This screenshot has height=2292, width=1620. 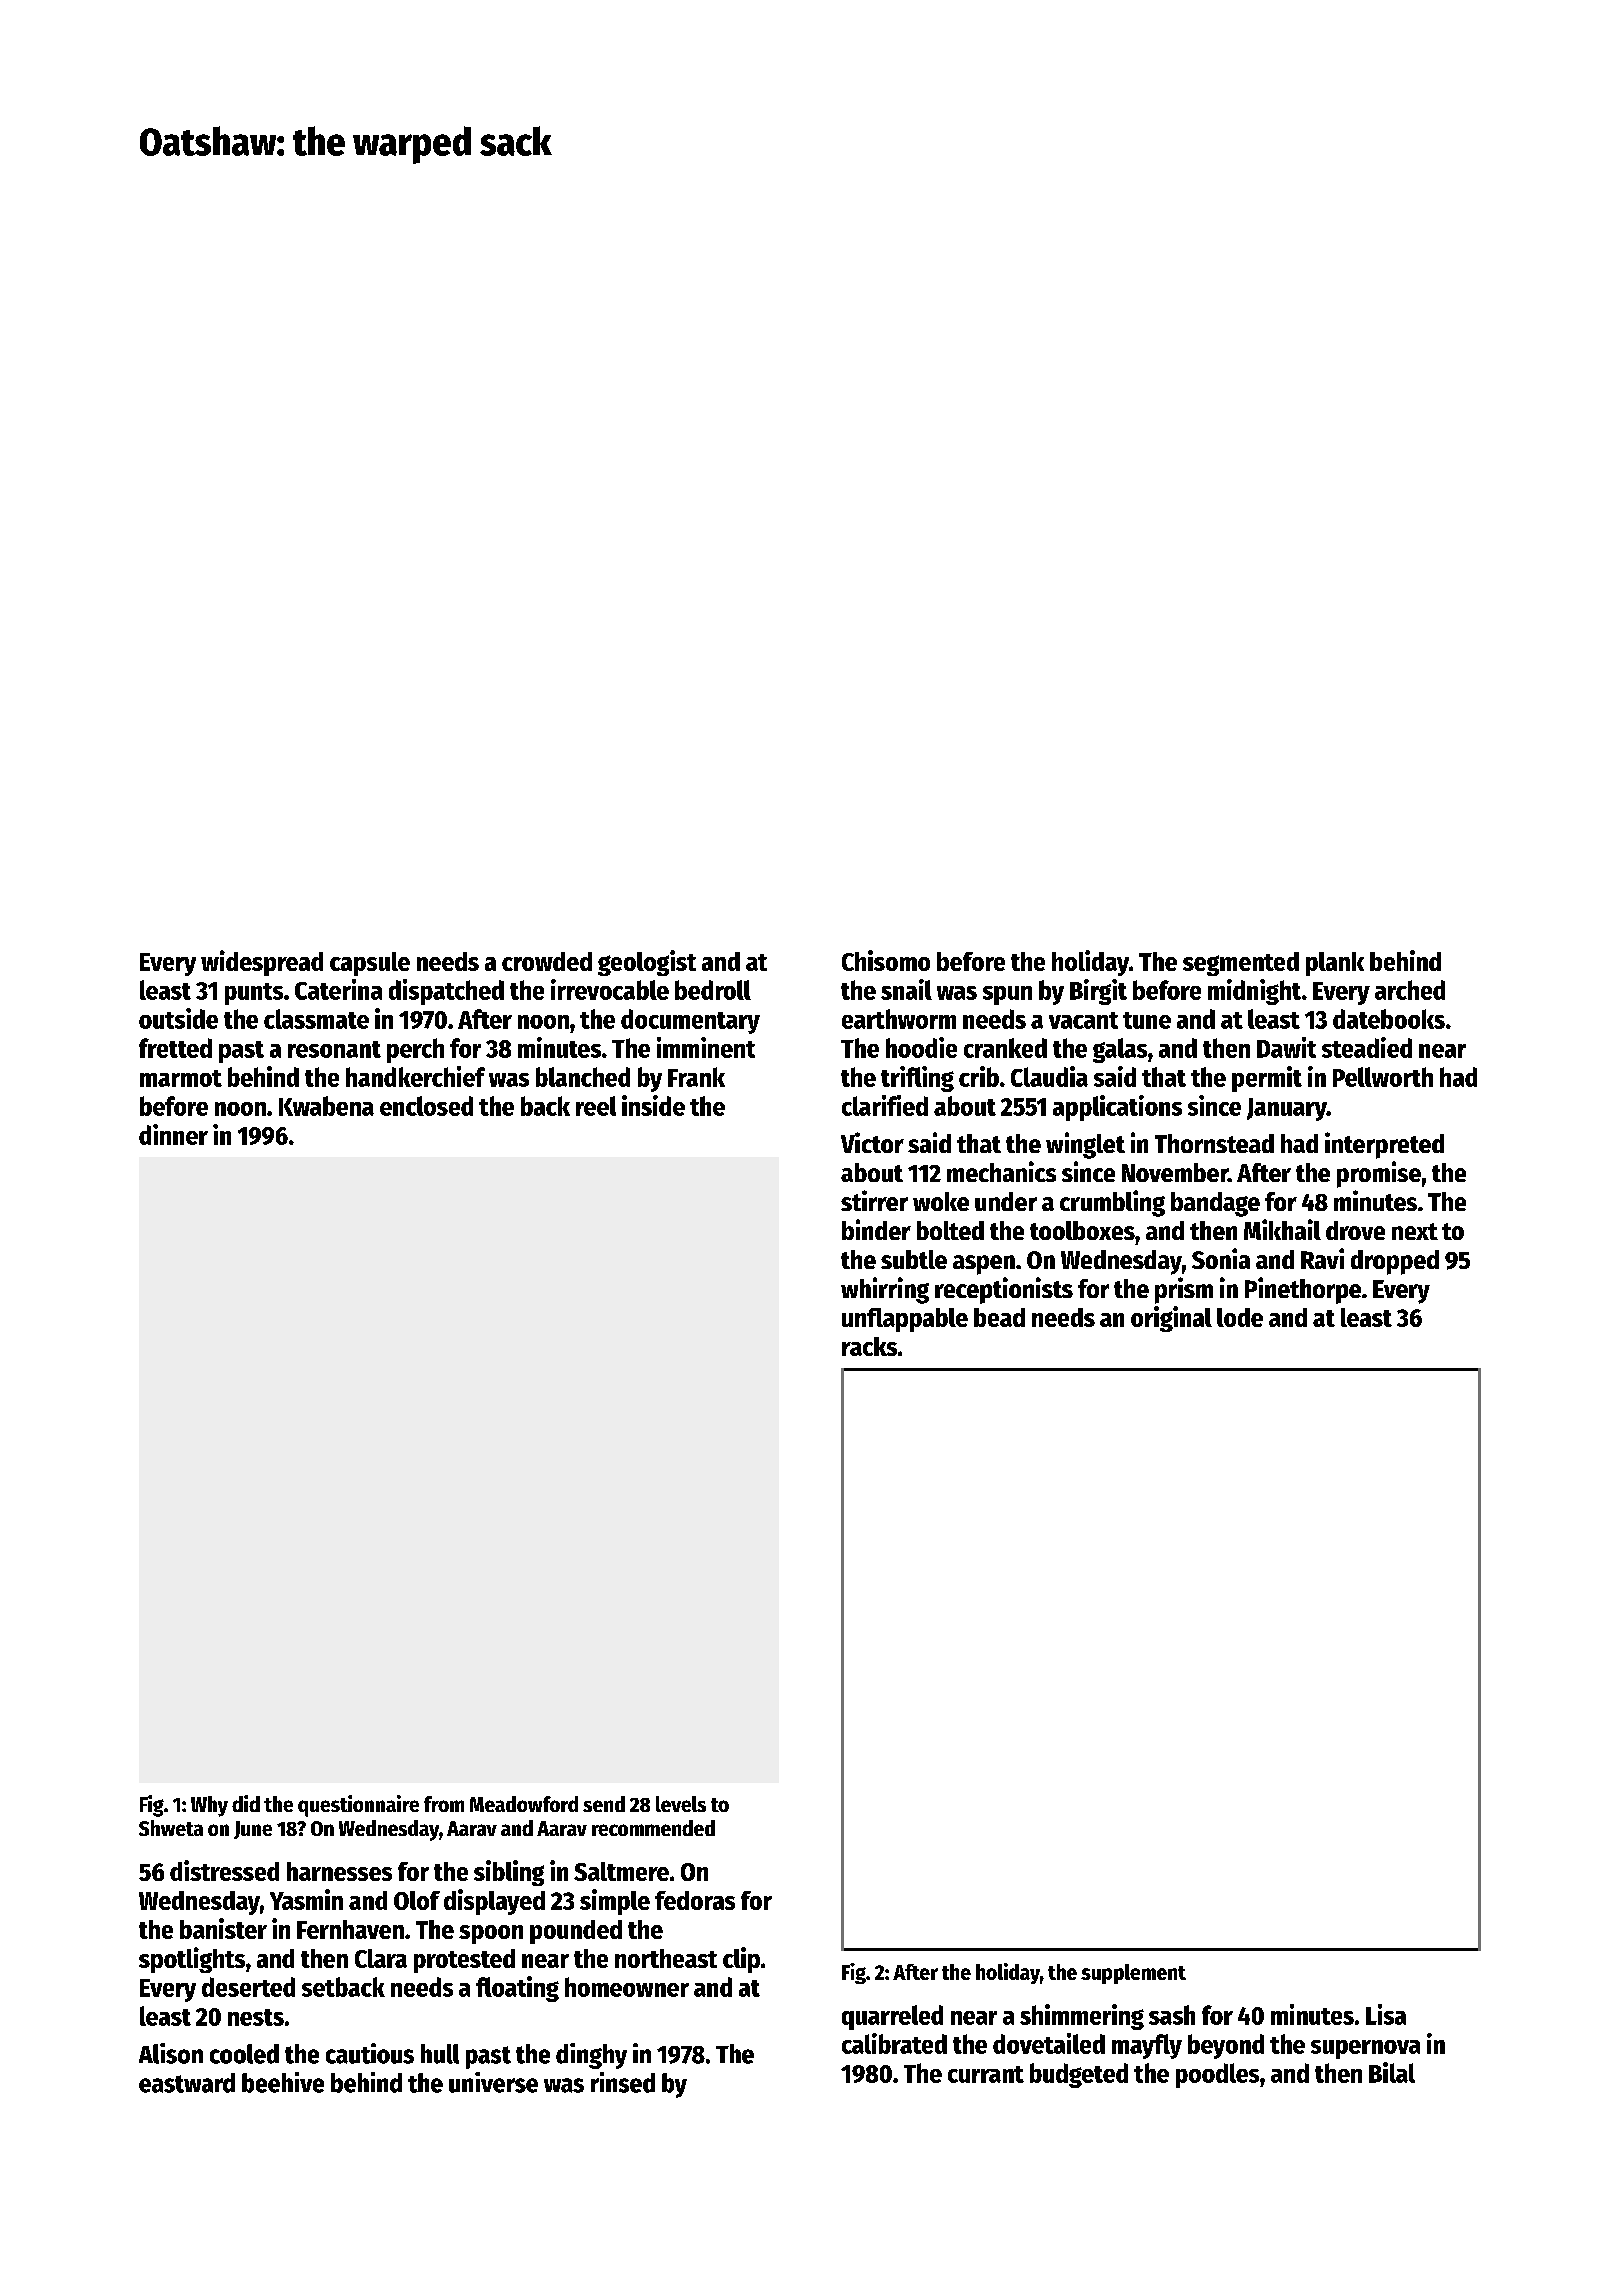 I want to click on whirring, so click(x=885, y=1290).
